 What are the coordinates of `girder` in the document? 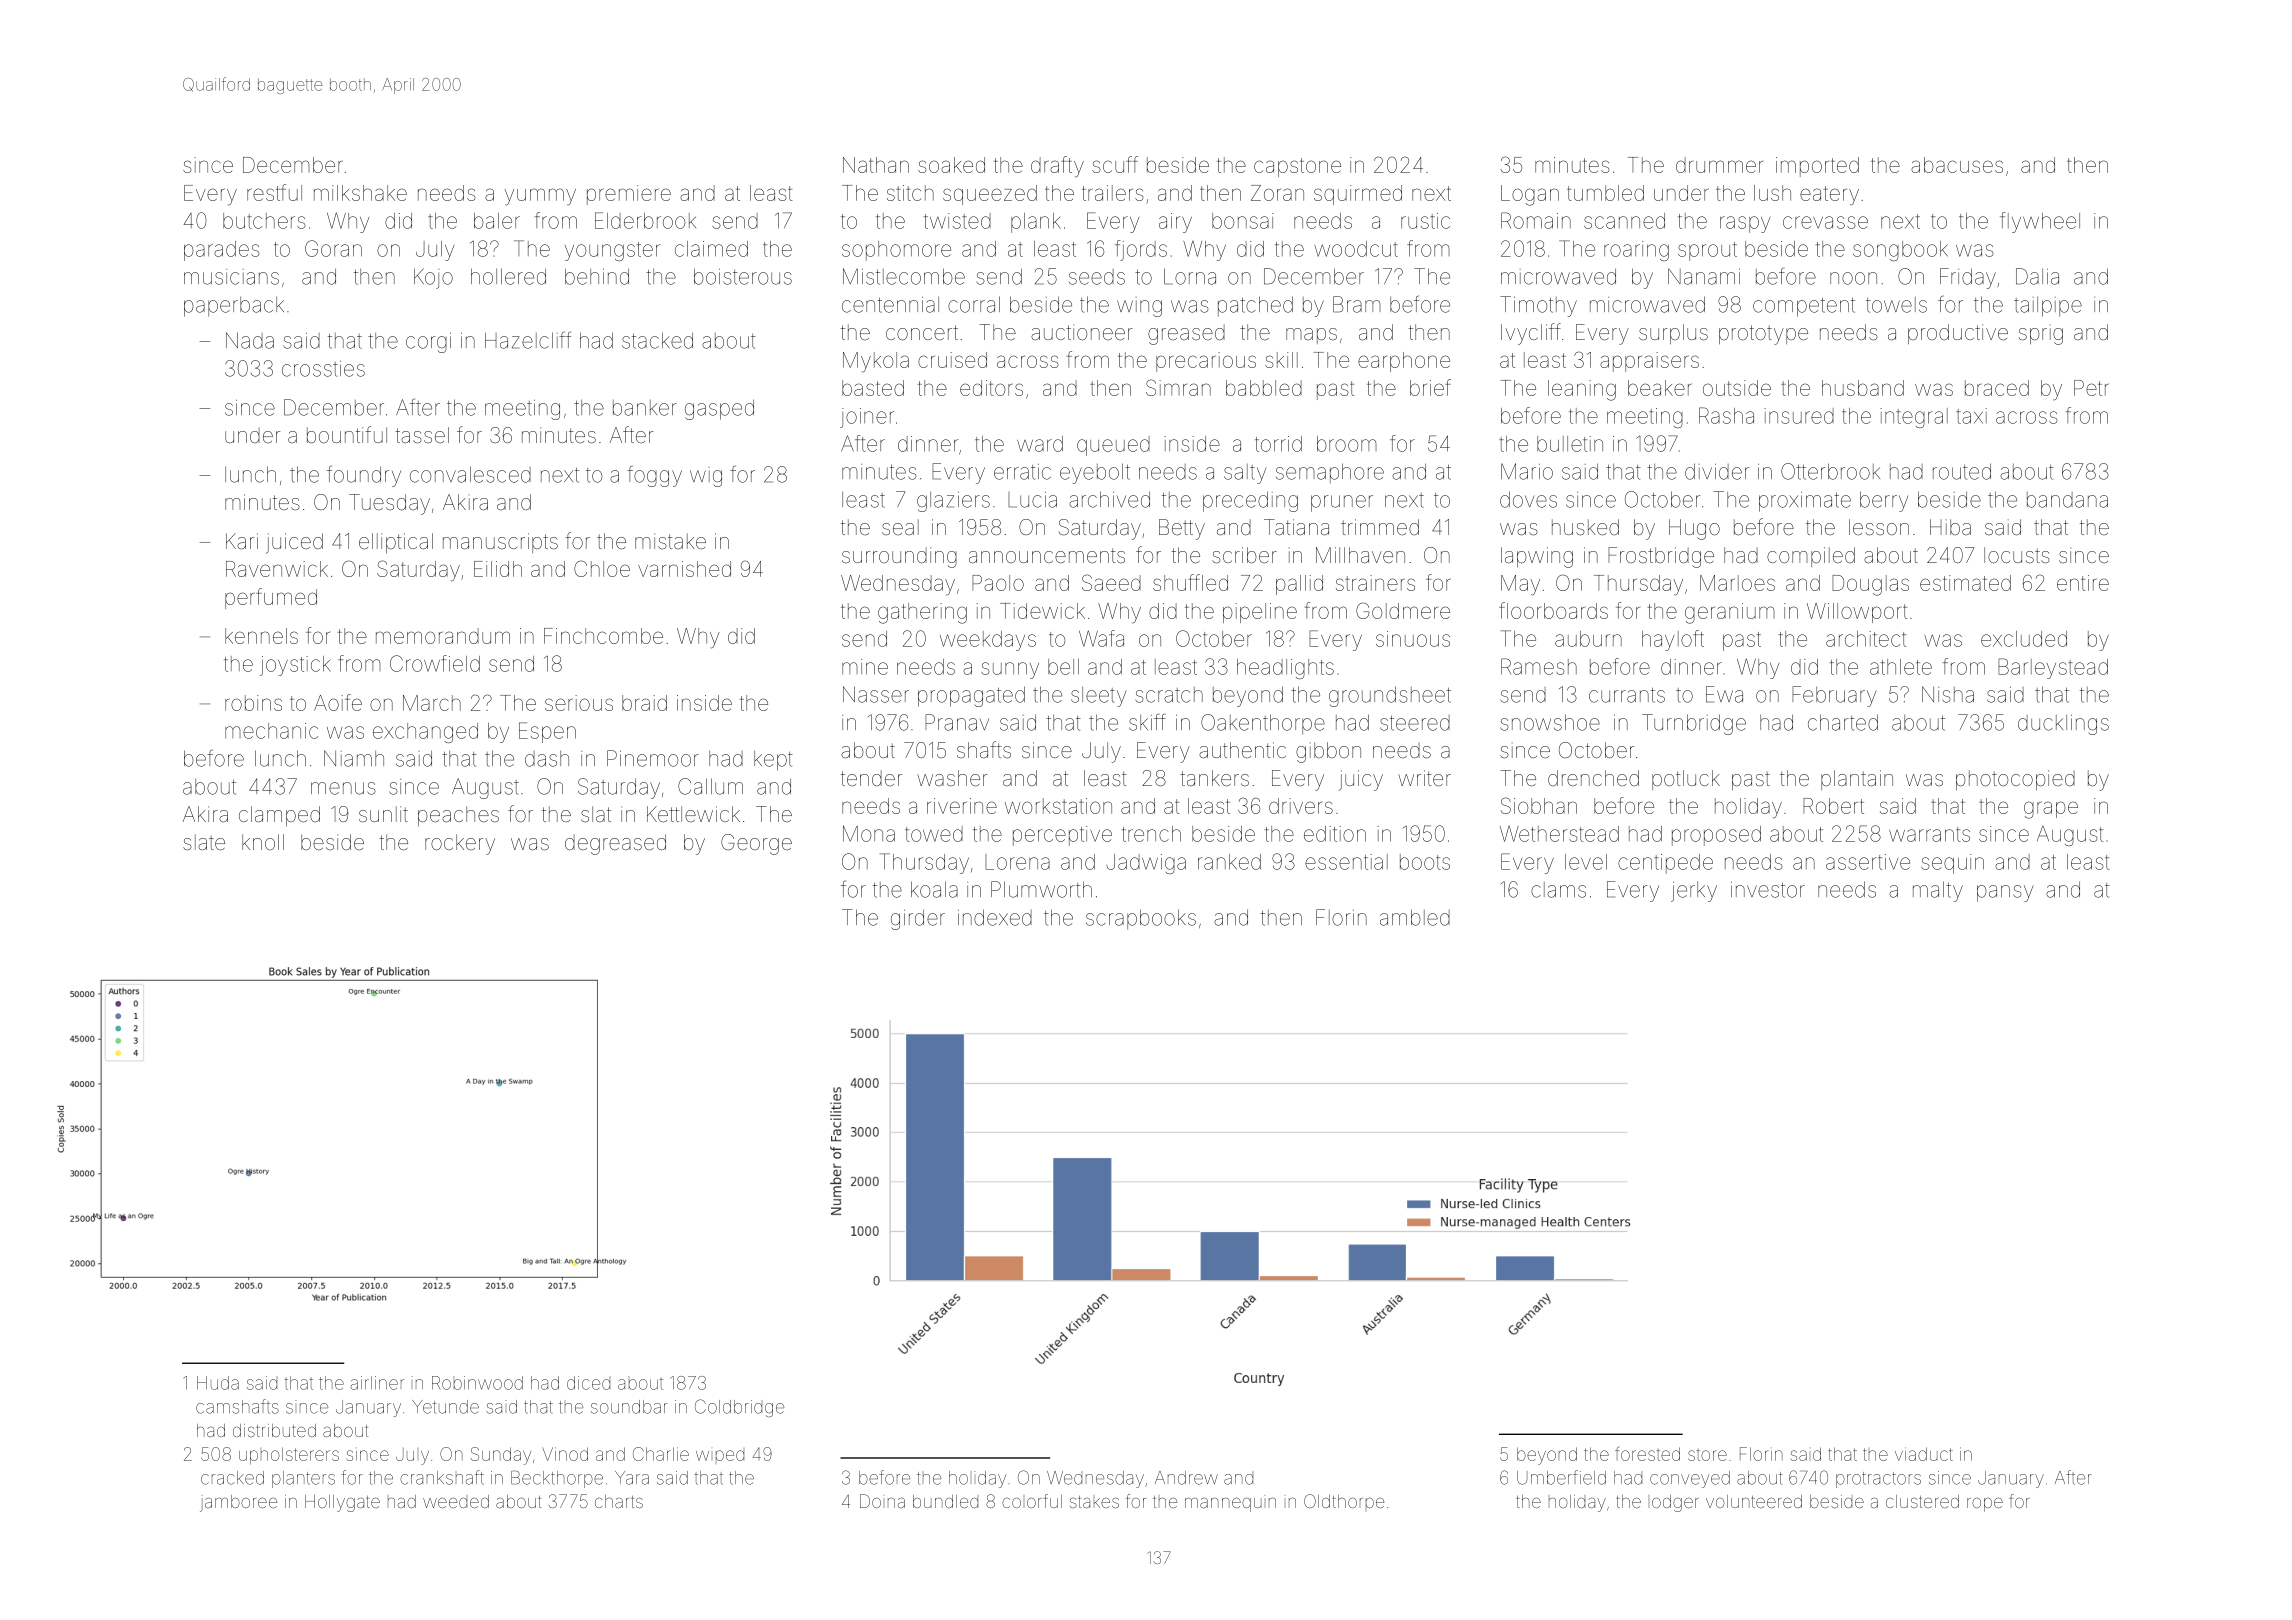 It's located at (918, 919).
